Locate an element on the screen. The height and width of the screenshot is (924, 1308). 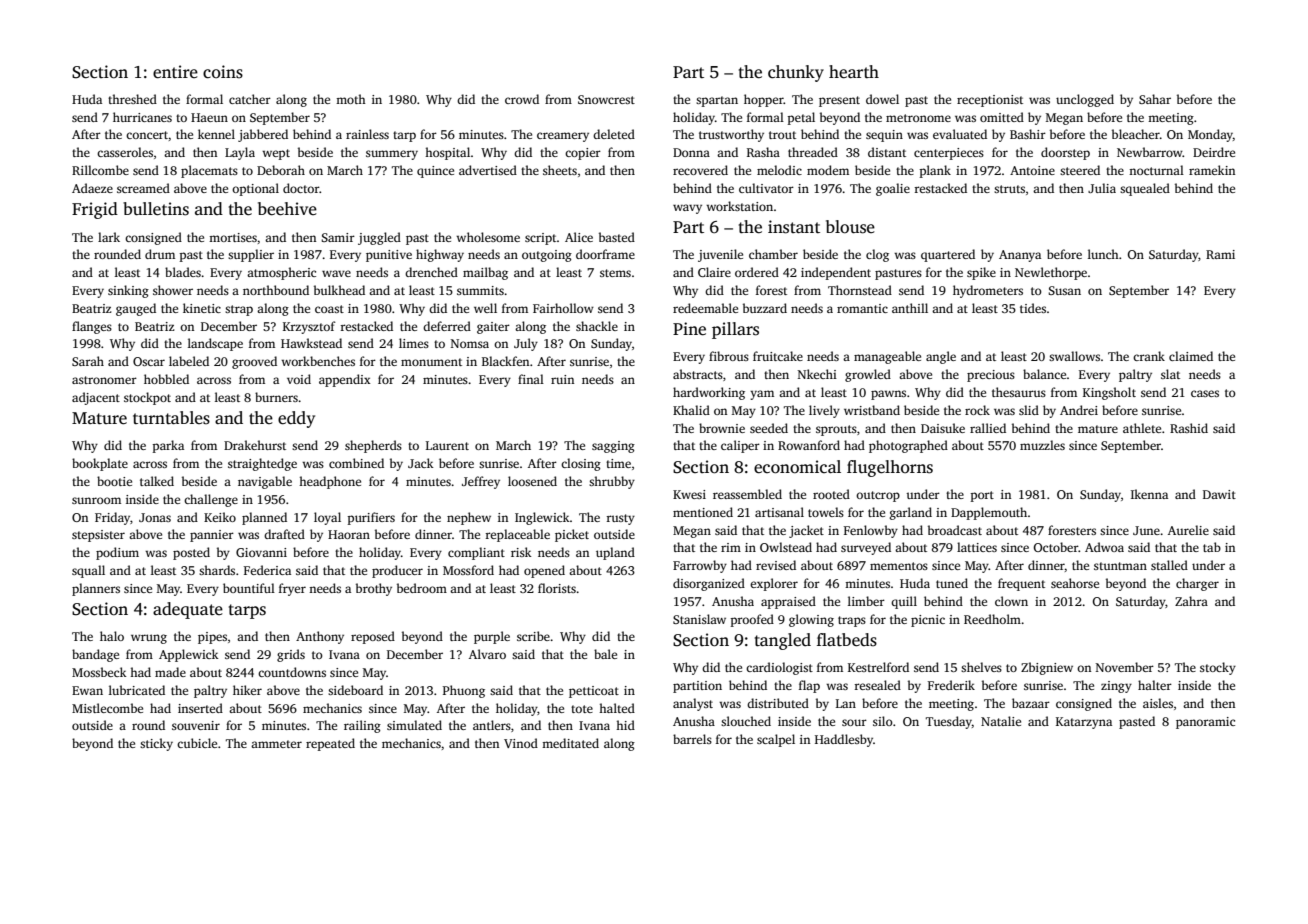
shackle is located at coordinates (597, 326).
